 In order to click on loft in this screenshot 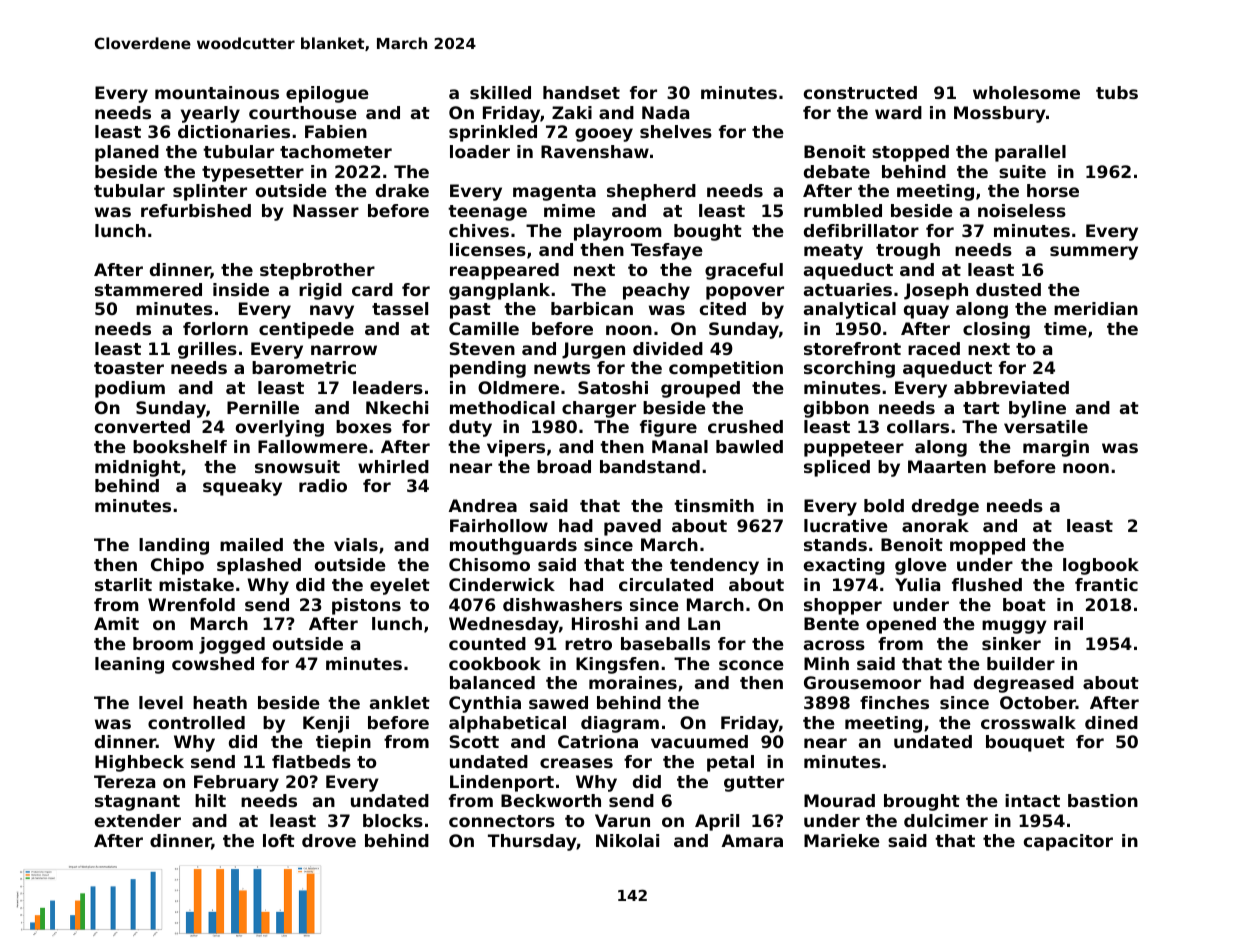, I will do `click(279, 840)`.
